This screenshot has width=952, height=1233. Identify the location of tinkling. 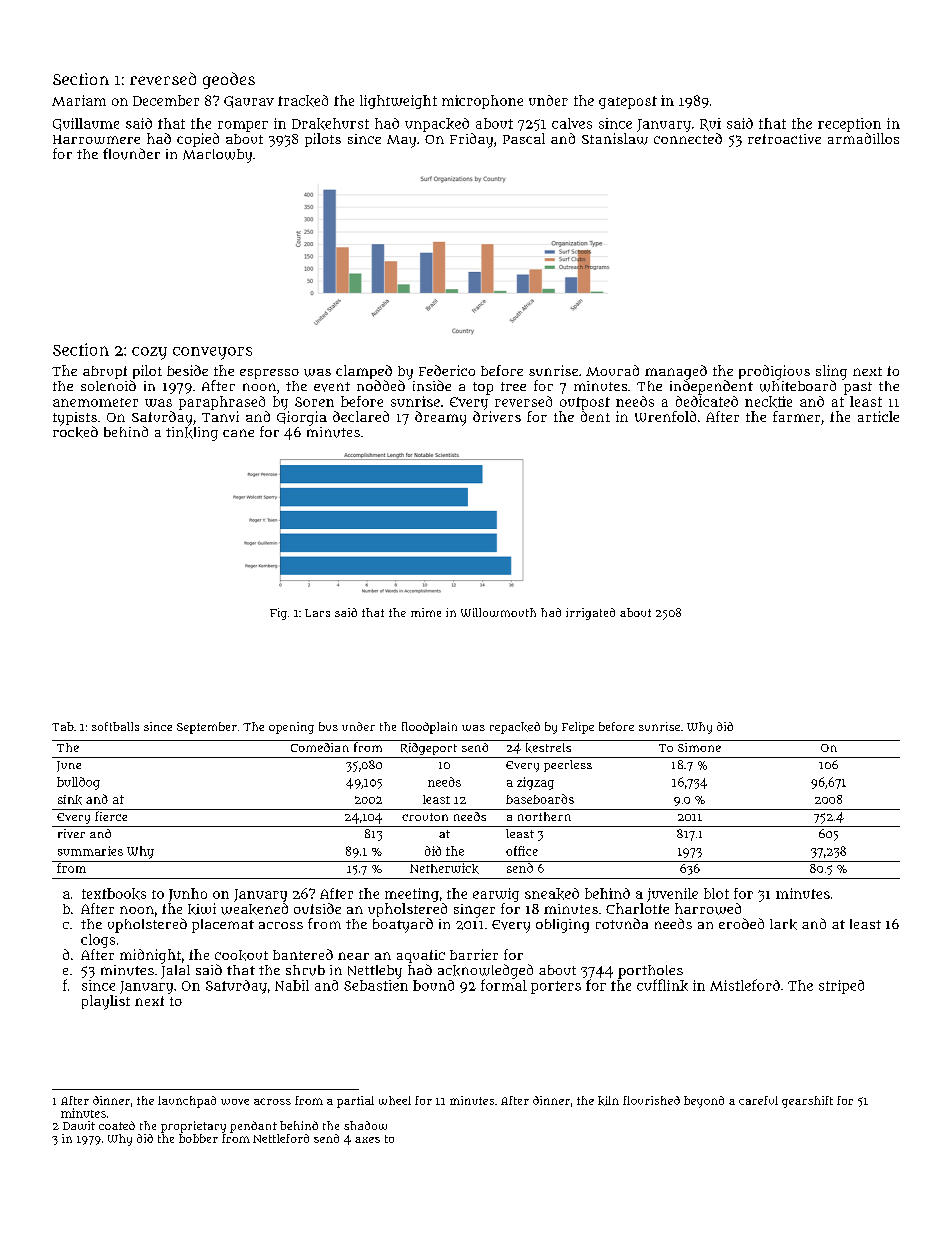
(192, 434).
